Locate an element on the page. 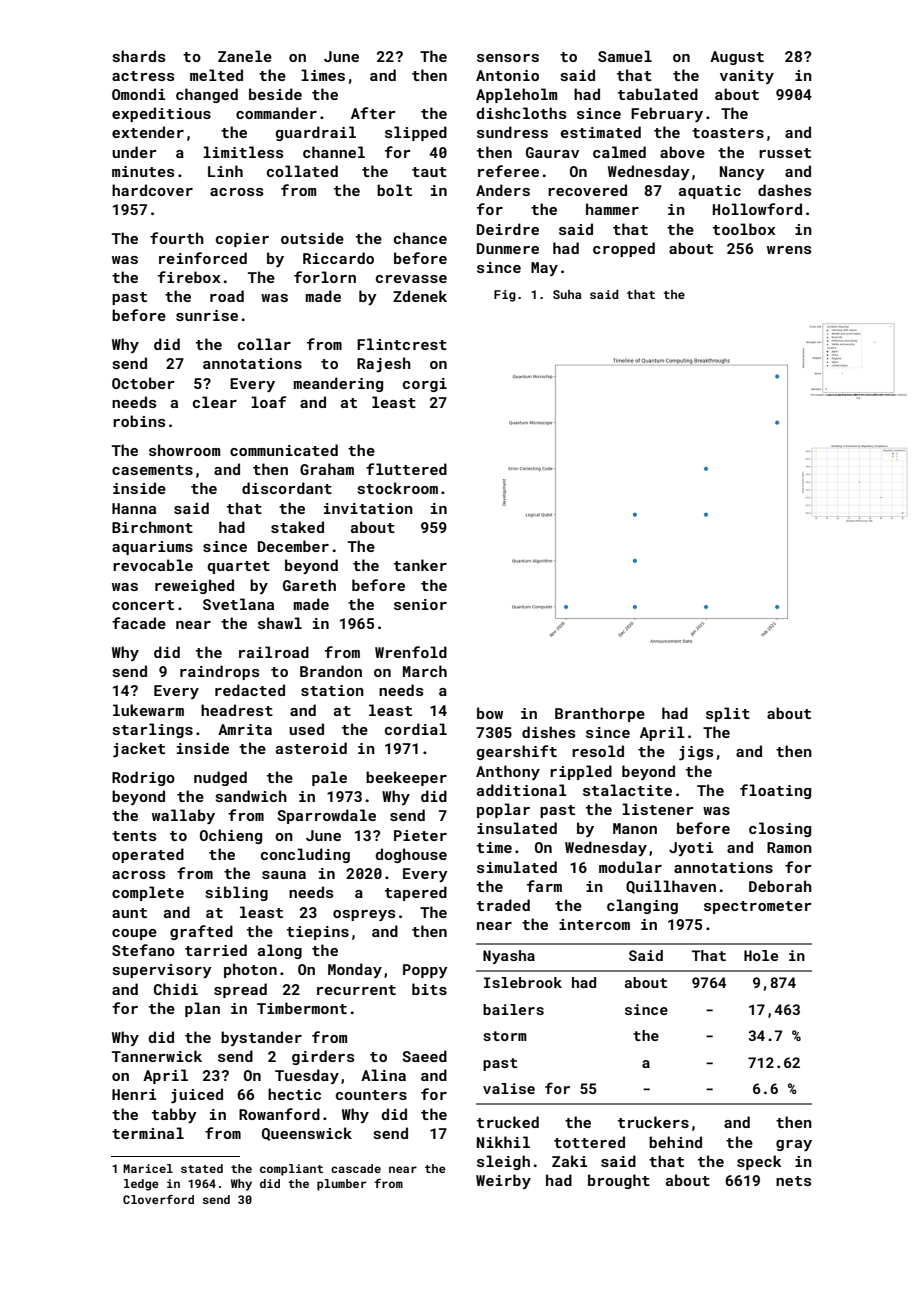 Image resolution: width=924 pixels, height=1308 pixels. Maricel is located at coordinates (148, 1168).
